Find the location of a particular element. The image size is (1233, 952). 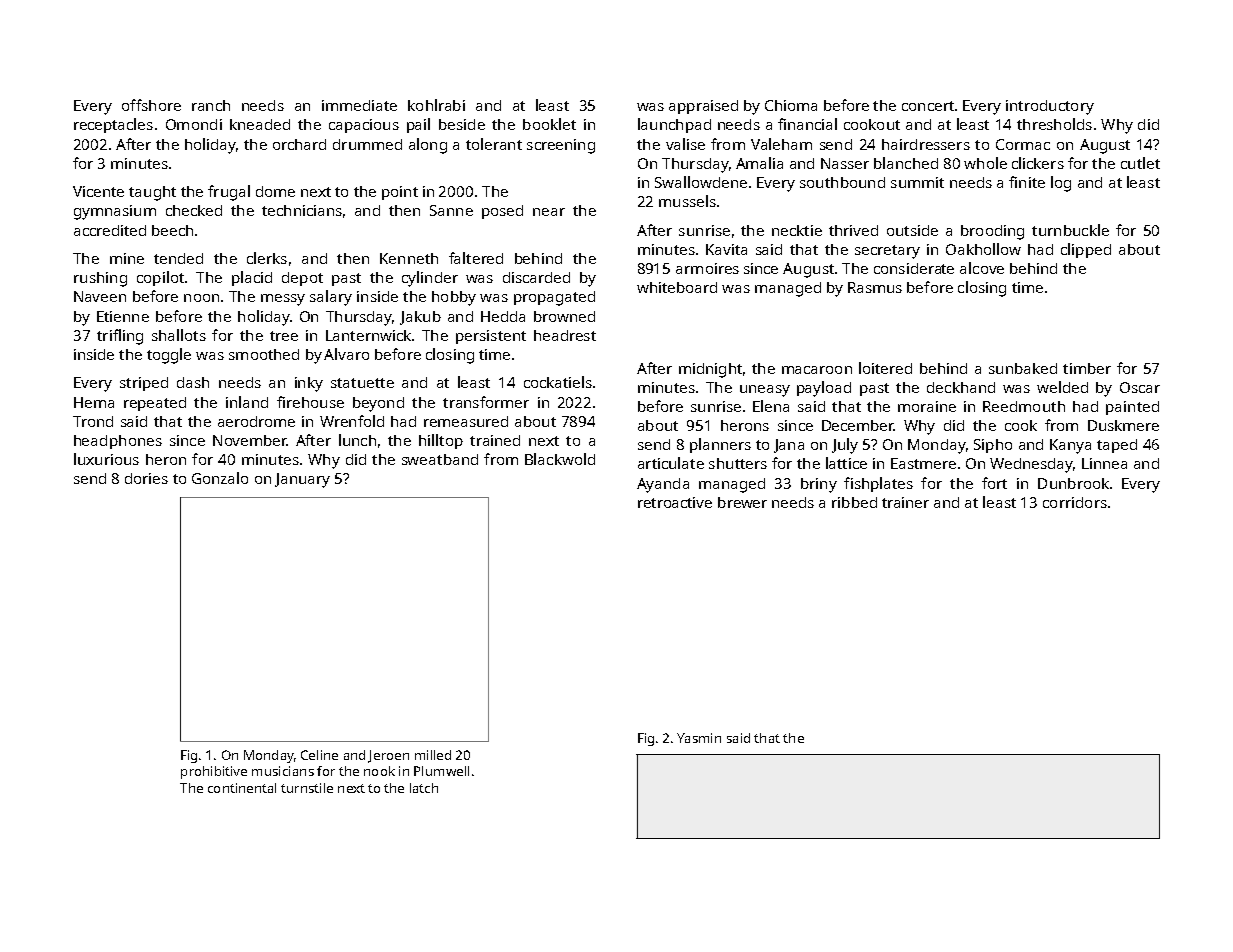

continental is located at coordinates (242, 788).
